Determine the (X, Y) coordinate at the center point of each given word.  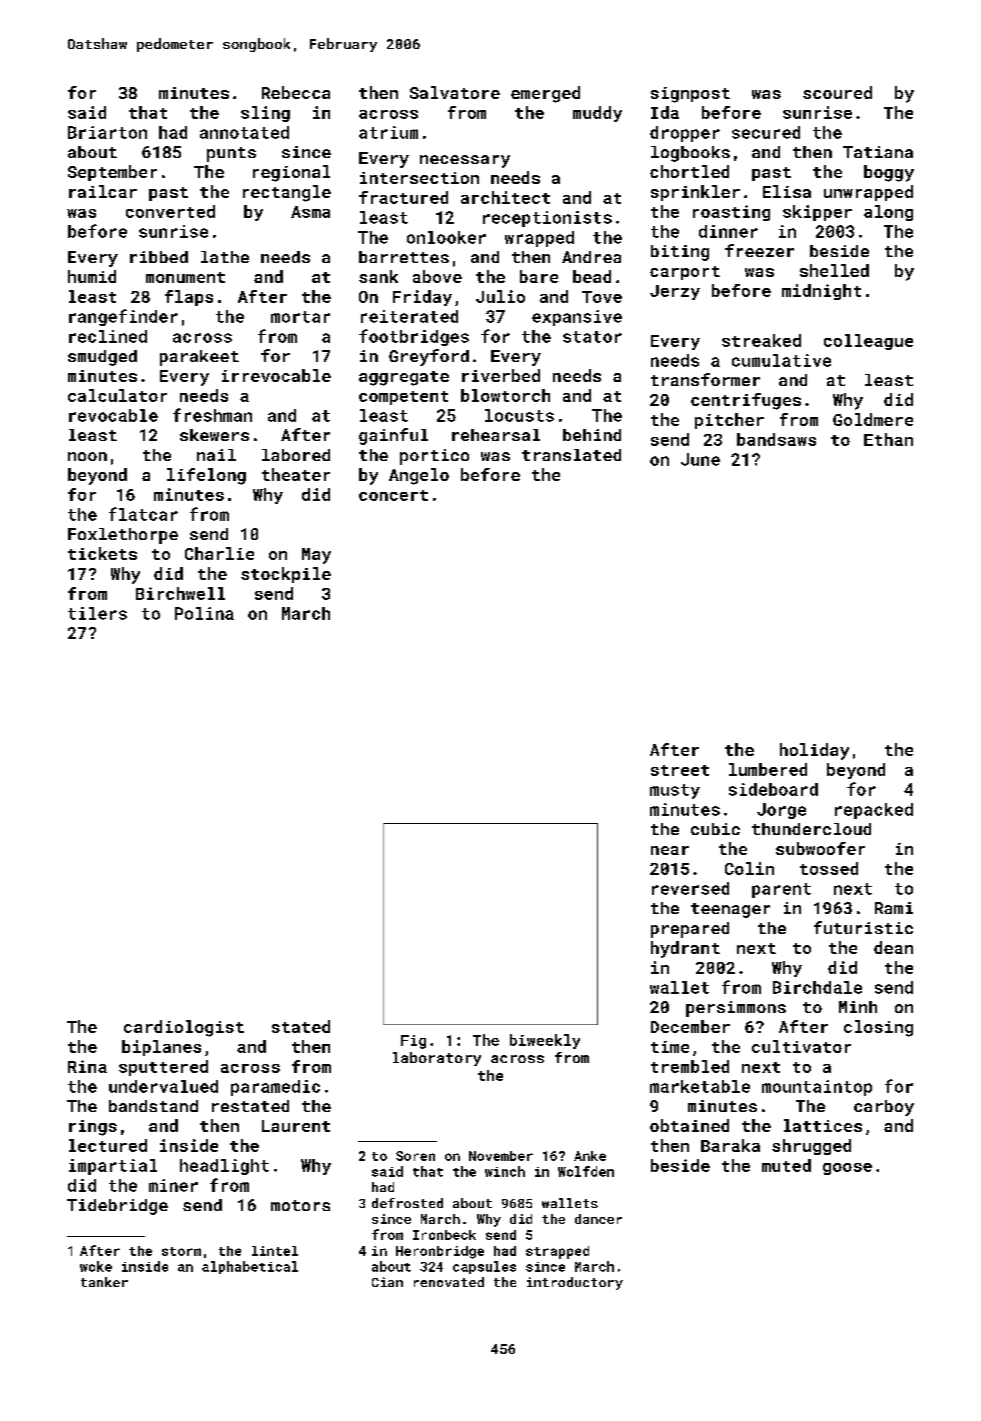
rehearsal (496, 435)
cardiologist (184, 1028)
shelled (834, 270)
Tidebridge (117, 1207)
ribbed (159, 257)
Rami (894, 908)
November (501, 1156)
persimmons (736, 1009)
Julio (500, 296)
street (680, 770)
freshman (212, 415)
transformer (705, 379)
